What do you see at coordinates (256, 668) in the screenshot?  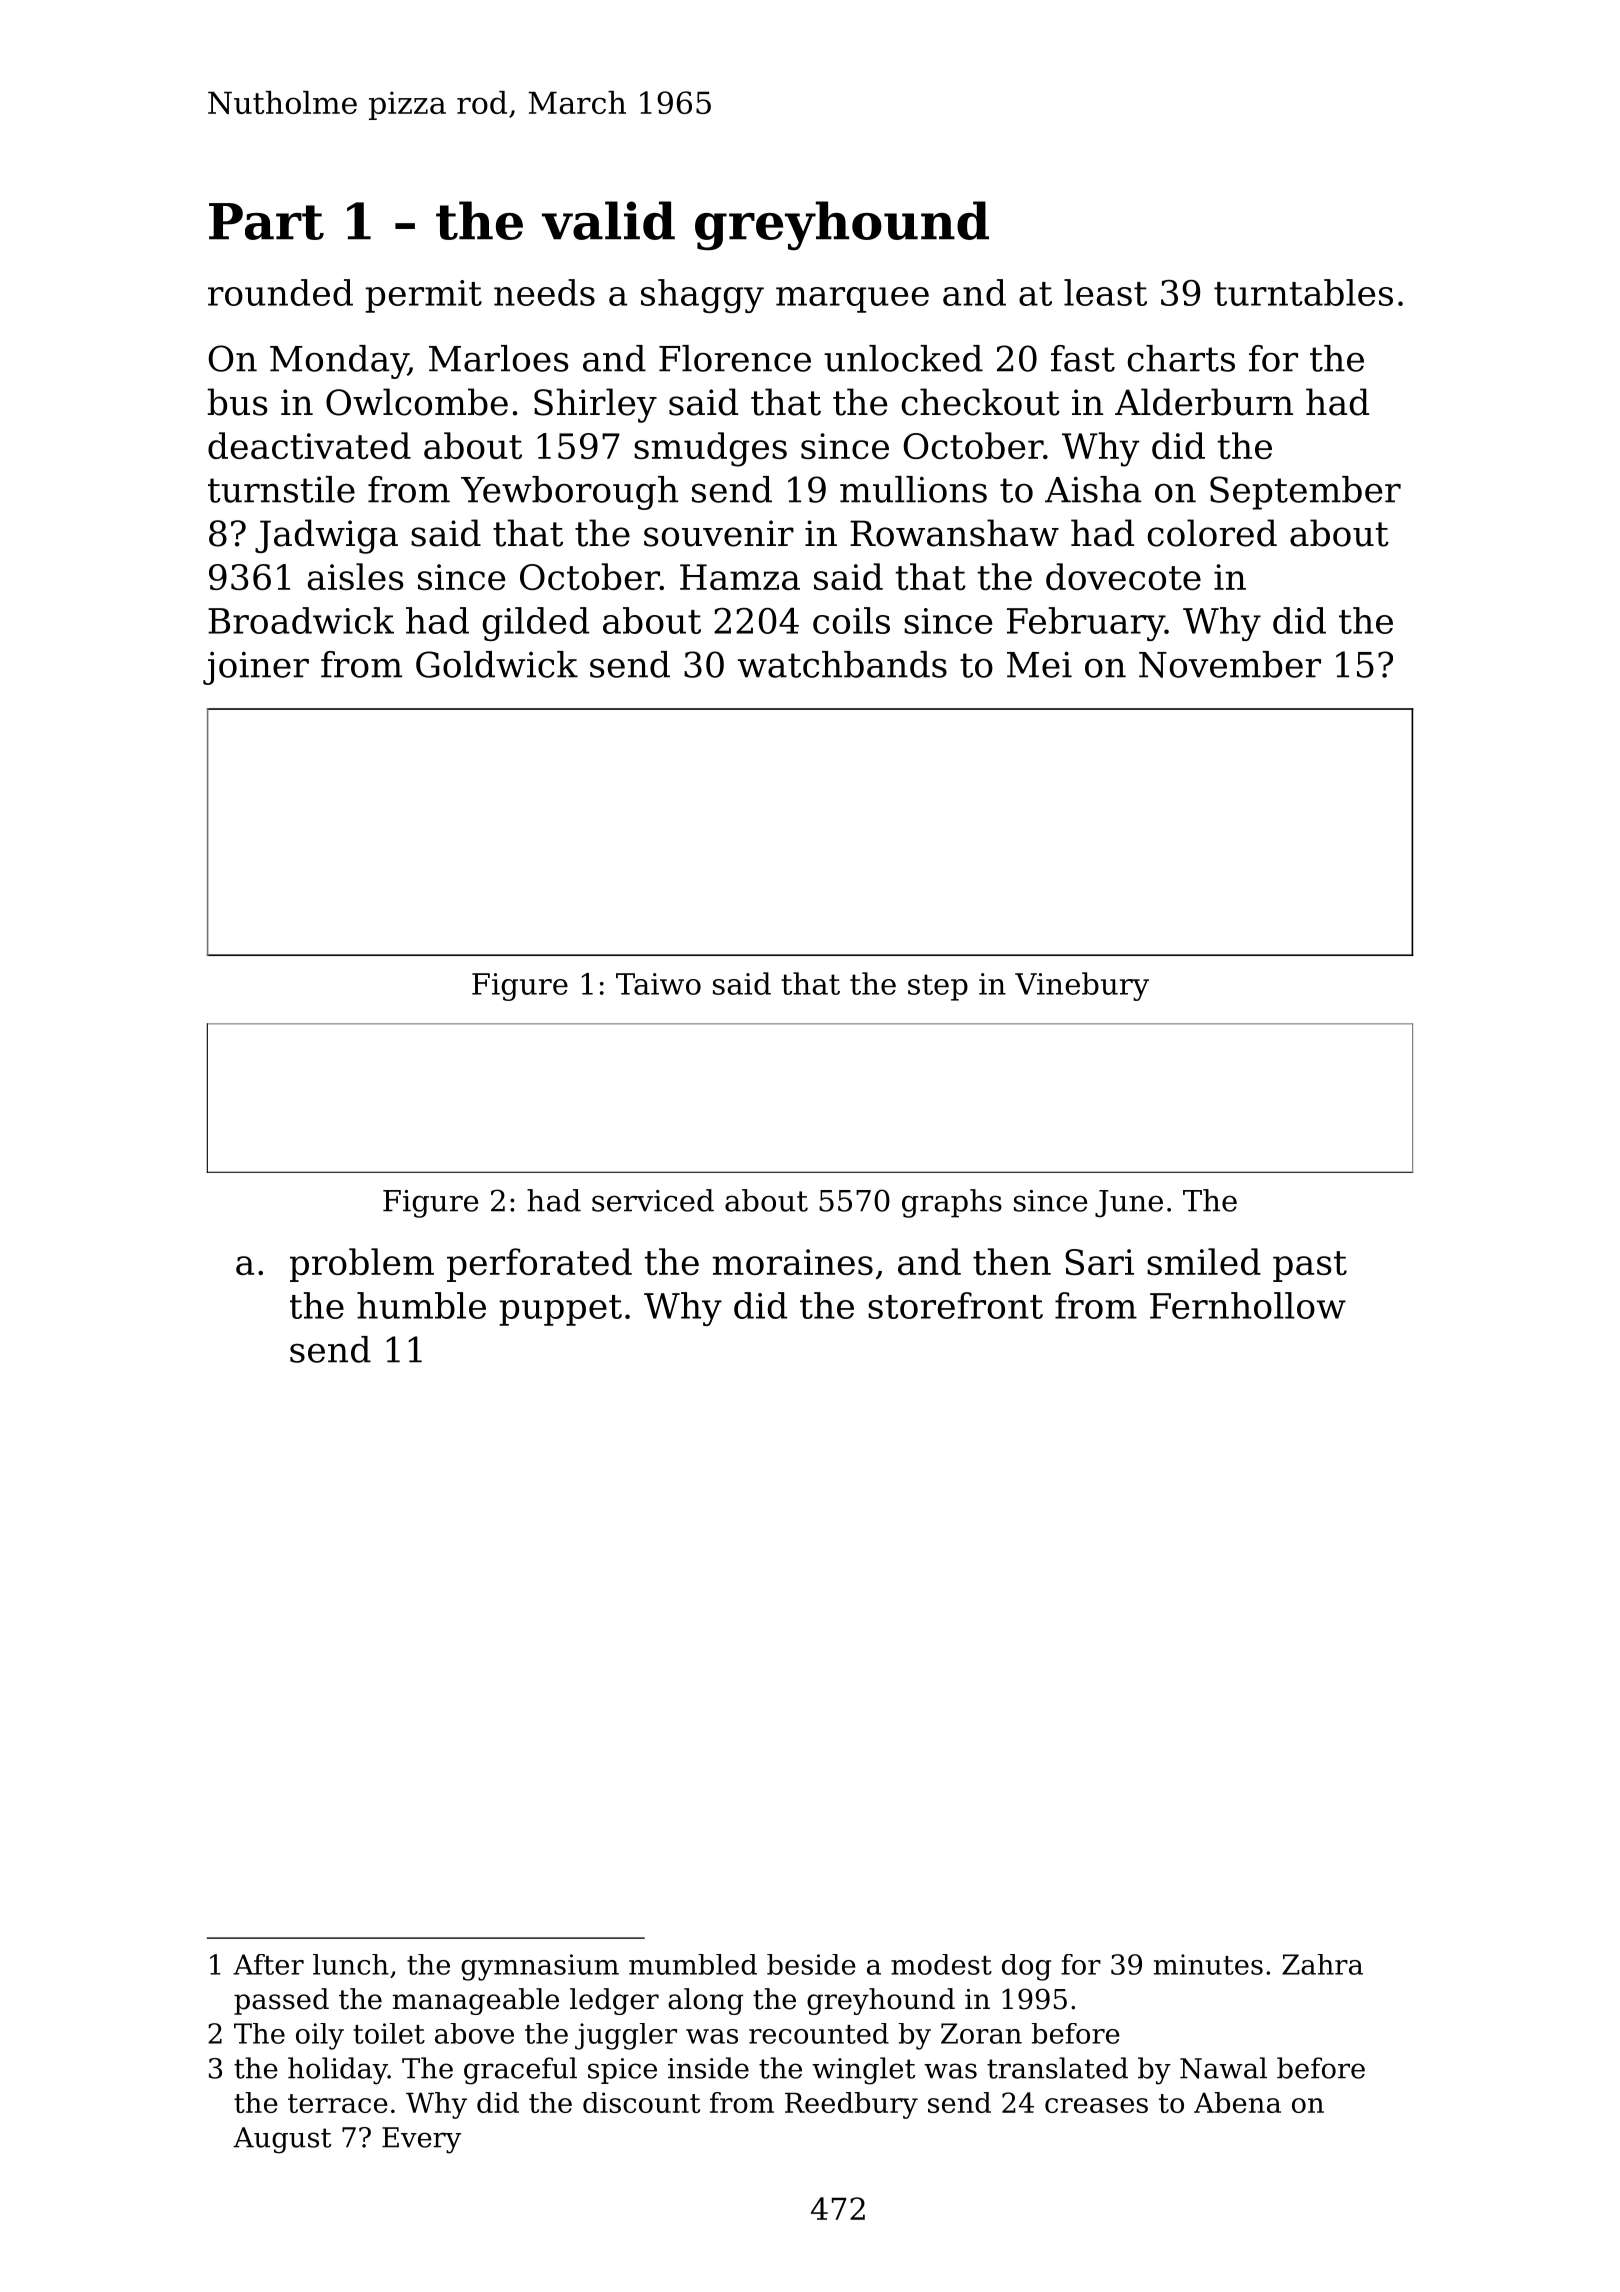 I see `joiner` at bounding box center [256, 668].
